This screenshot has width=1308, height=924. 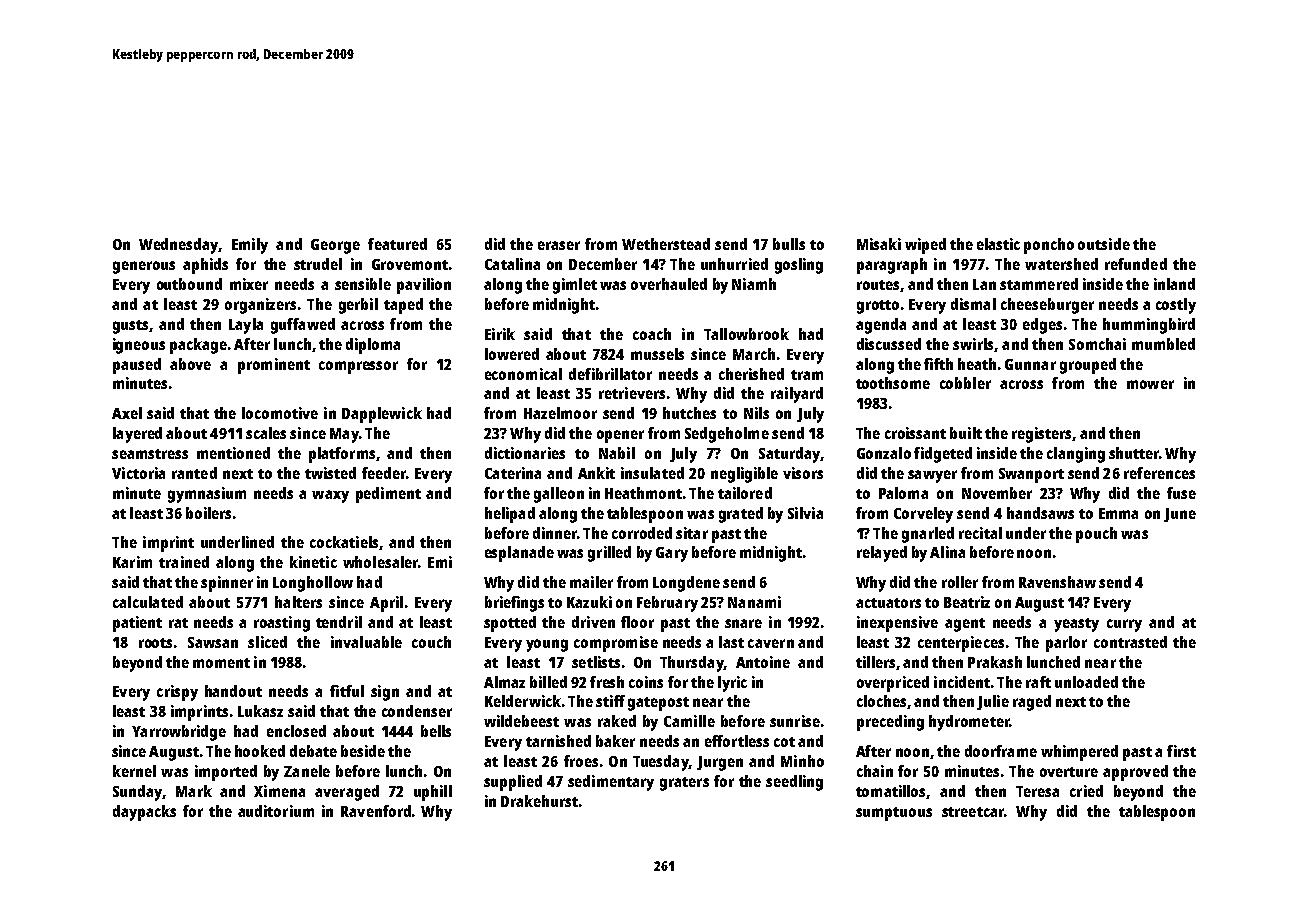 What do you see at coordinates (1076, 455) in the screenshot?
I see `clanging` at bounding box center [1076, 455].
